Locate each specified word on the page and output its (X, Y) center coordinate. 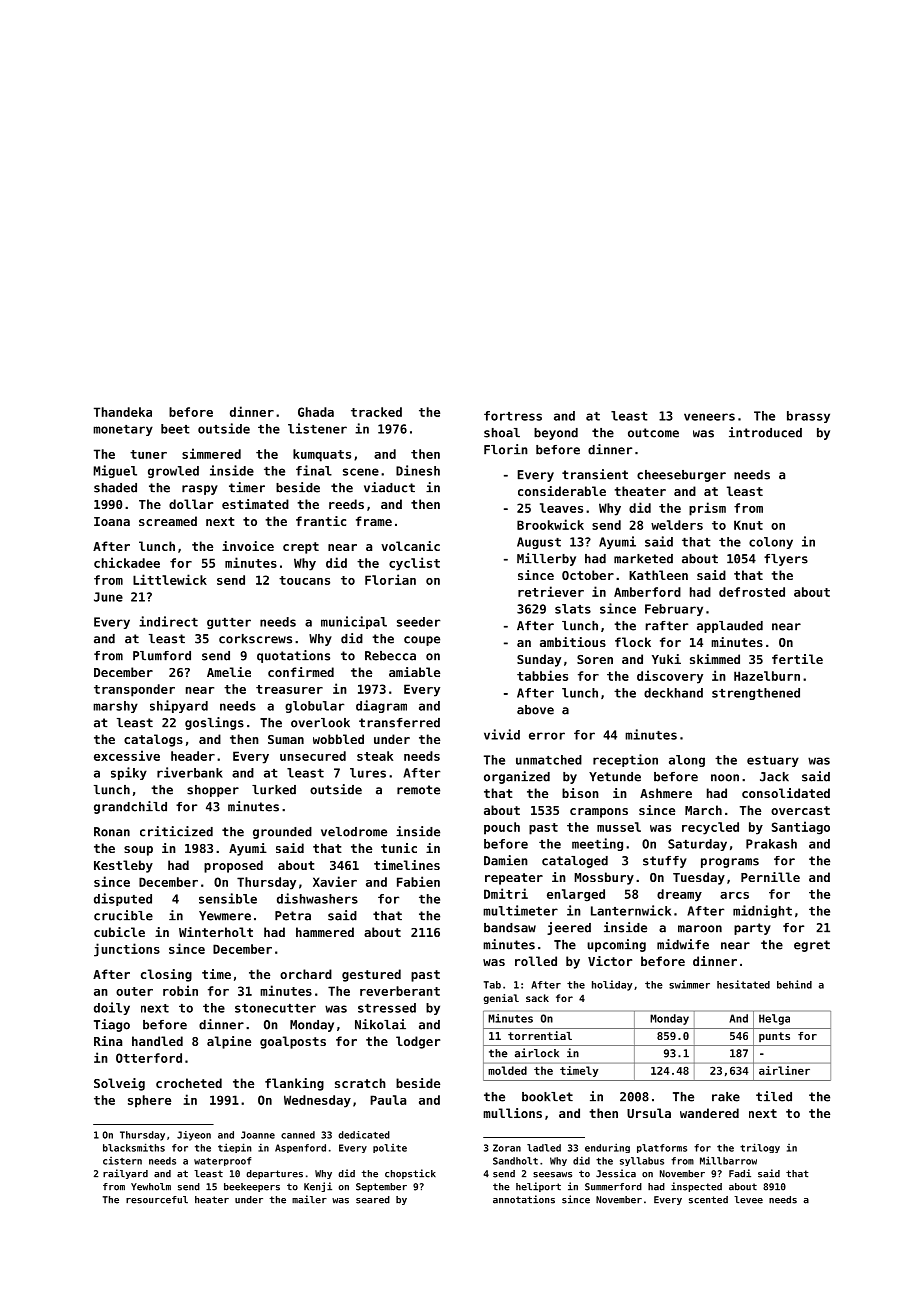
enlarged (576, 895)
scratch (360, 1083)
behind (794, 984)
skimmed (715, 659)
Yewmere (225, 916)
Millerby (546, 559)
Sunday (539, 660)
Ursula (649, 1113)
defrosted (752, 592)
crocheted (189, 1083)
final (314, 470)
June (108, 597)
